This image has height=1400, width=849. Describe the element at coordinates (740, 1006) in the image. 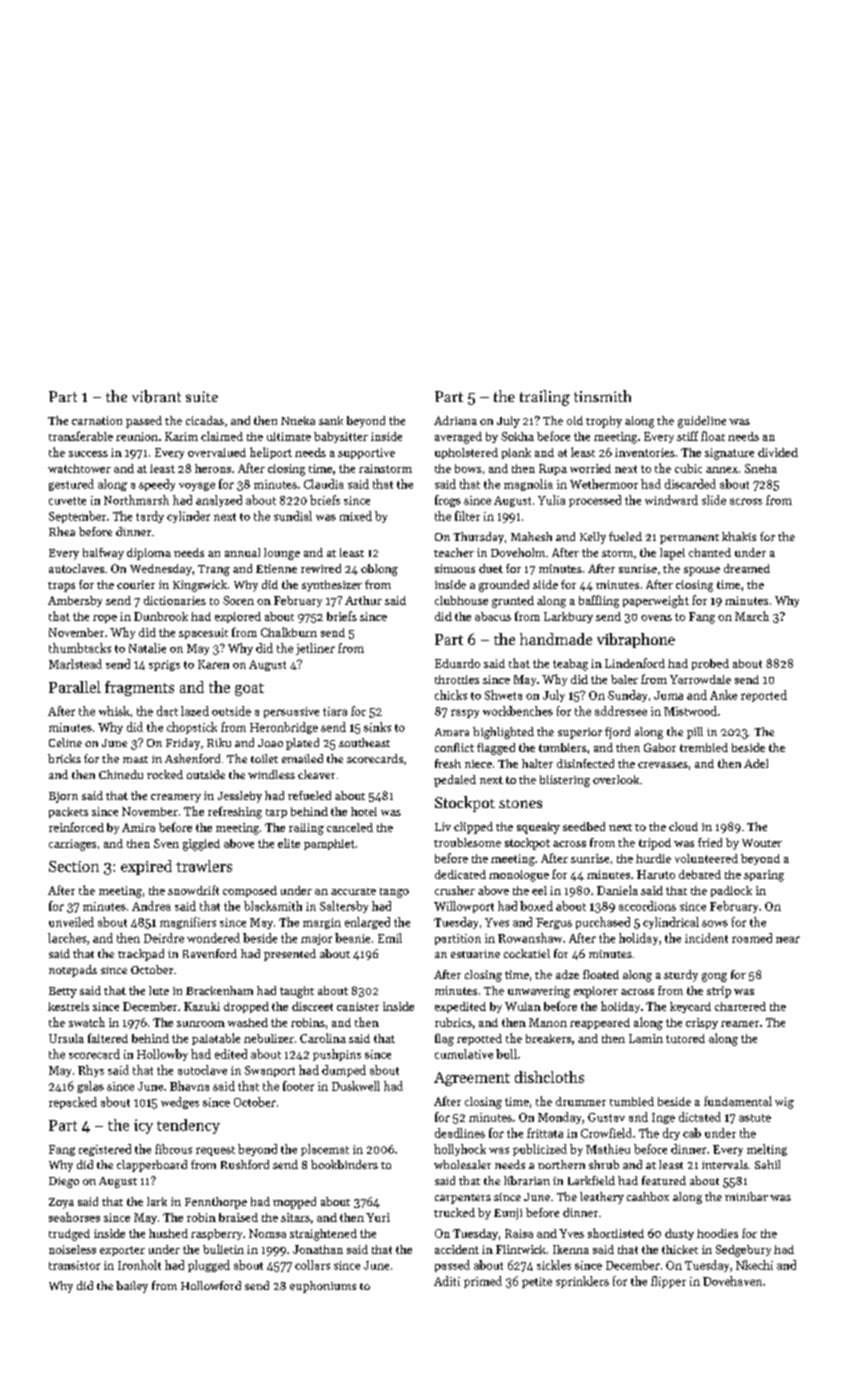

I see `chartered` at that location.
